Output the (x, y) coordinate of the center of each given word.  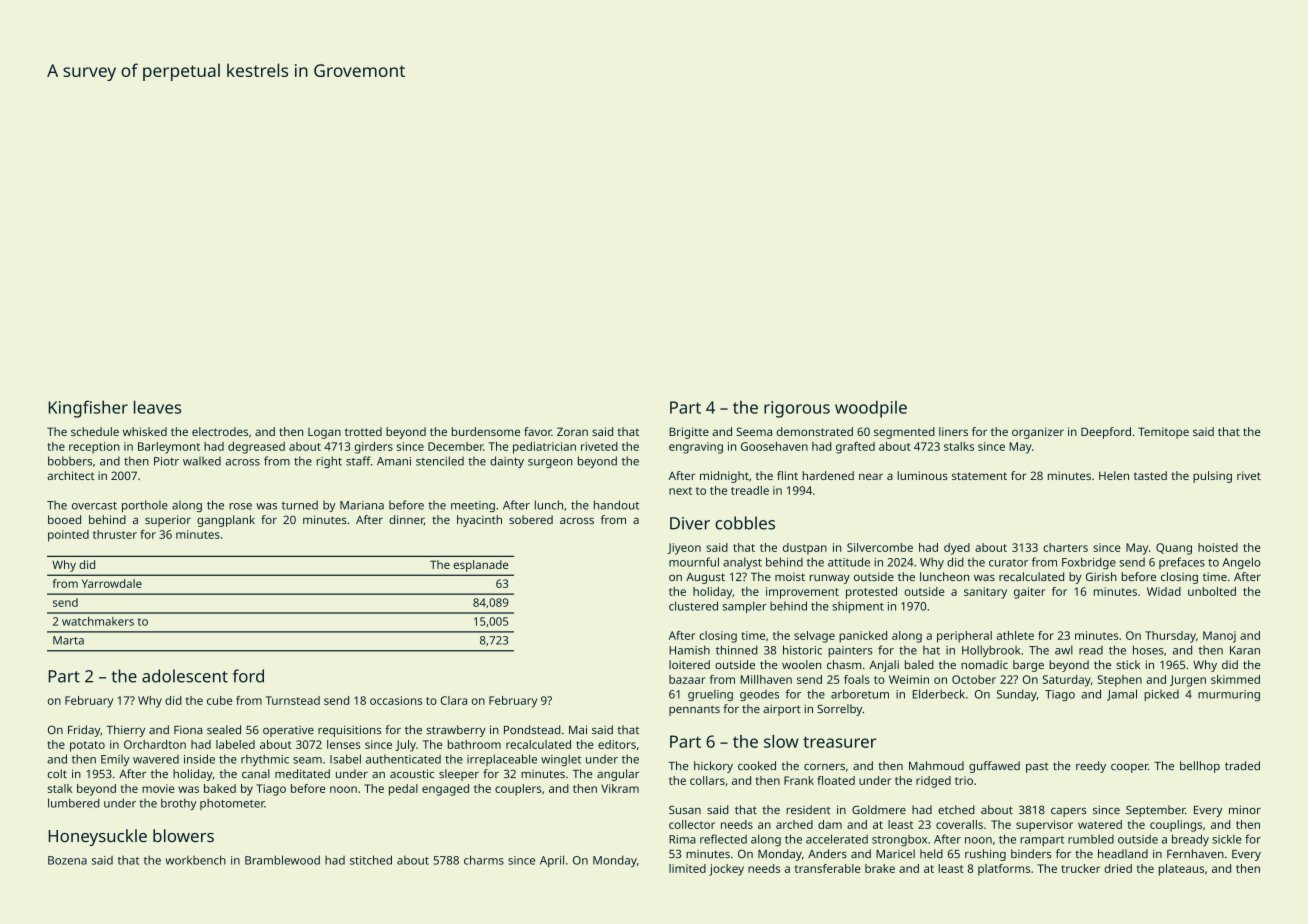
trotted (363, 431)
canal (256, 773)
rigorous (797, 409)
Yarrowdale (112, 583)
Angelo (1242, 563)
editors (617, 744)
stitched (371, 860)
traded (1242, 765)
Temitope (1163, 433)
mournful (694, 562)
